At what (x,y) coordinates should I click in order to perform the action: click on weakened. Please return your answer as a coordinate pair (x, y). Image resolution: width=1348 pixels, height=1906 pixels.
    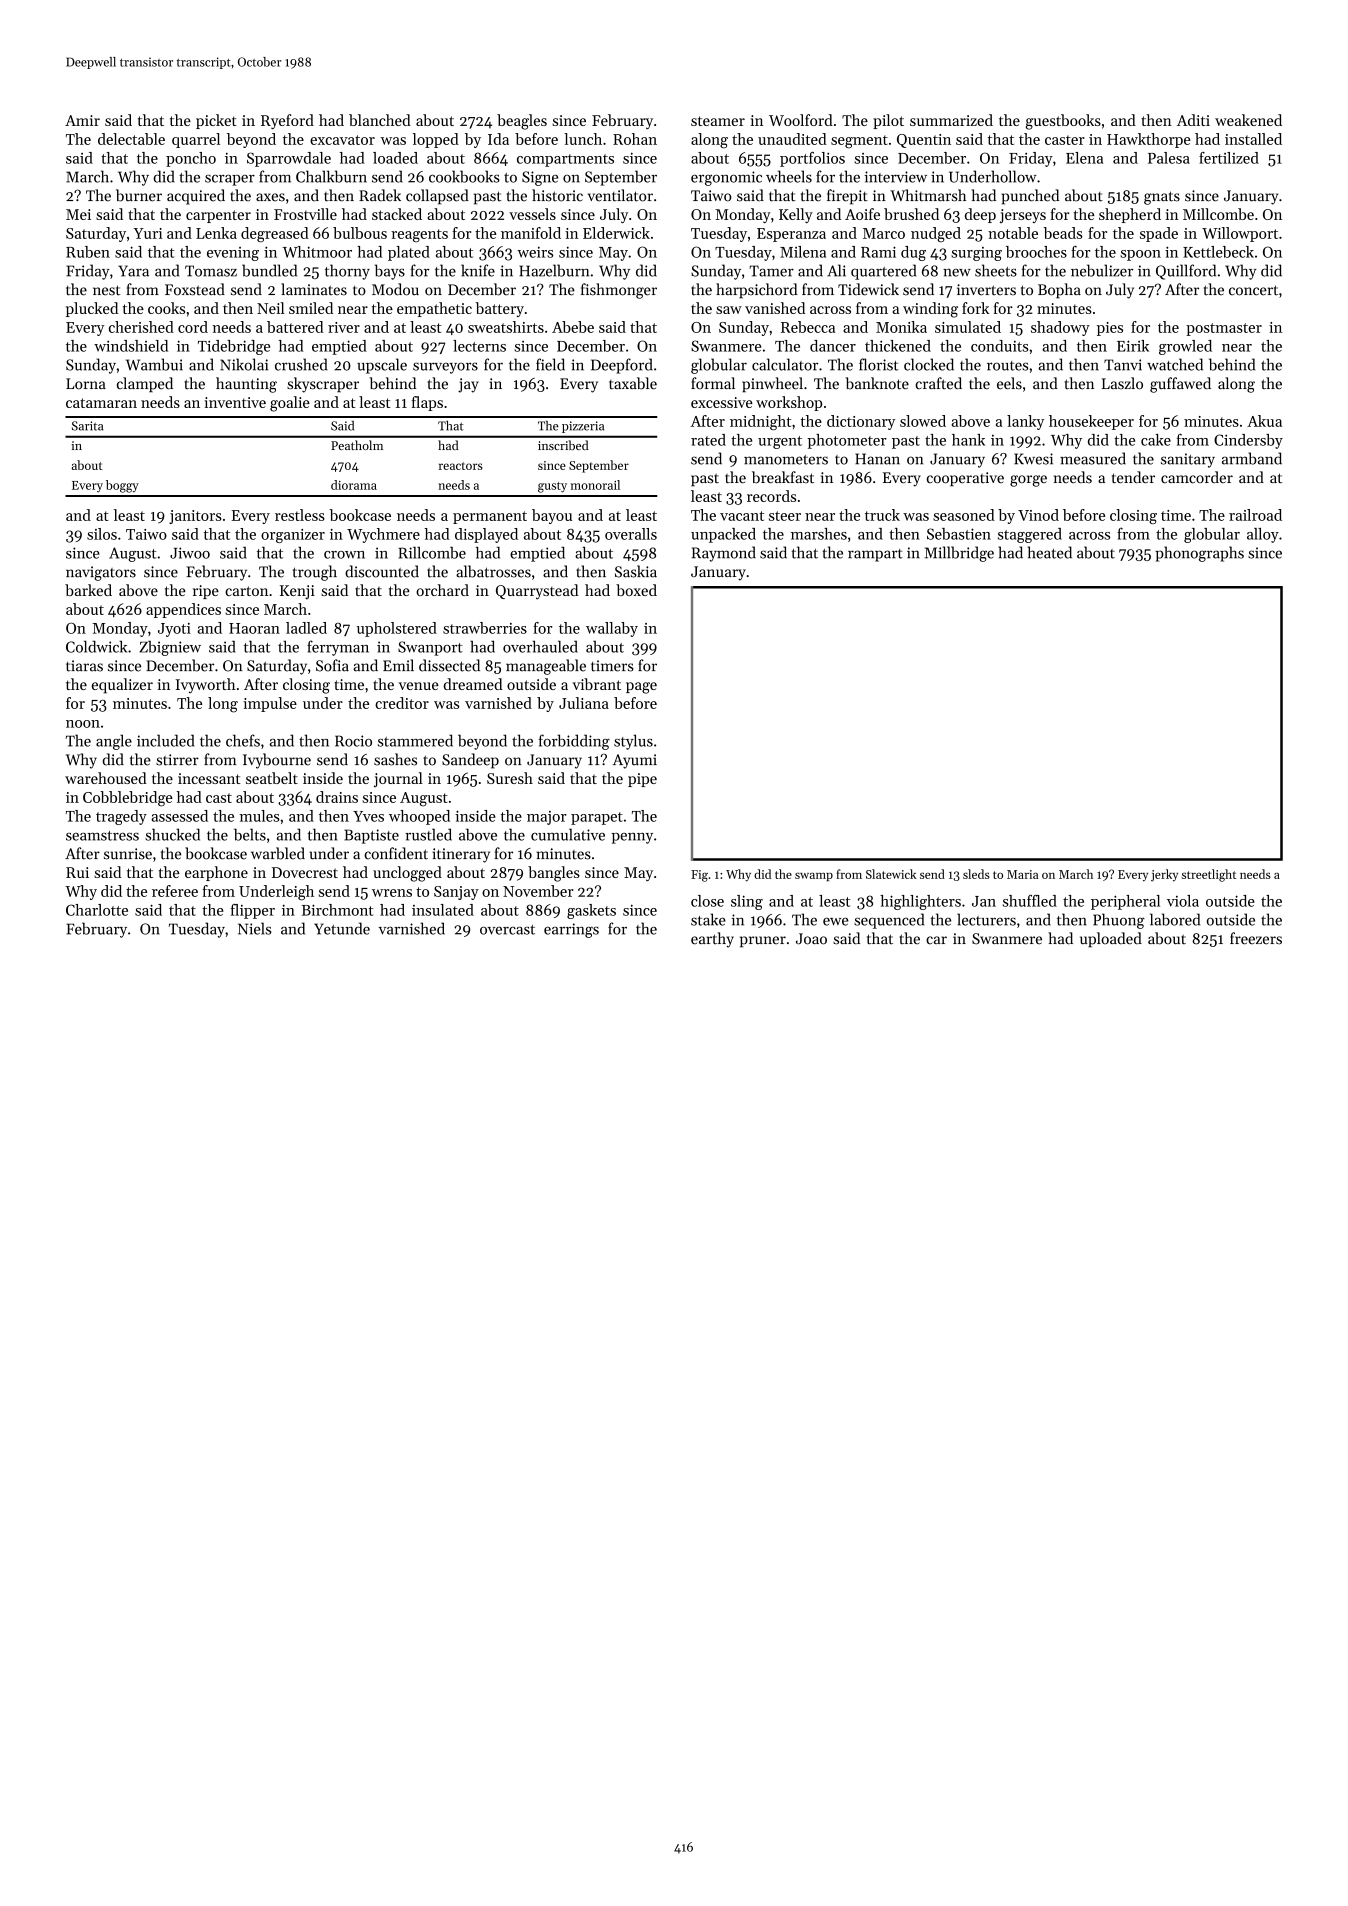
    Looking at the image, I should click on (1248, 120).
